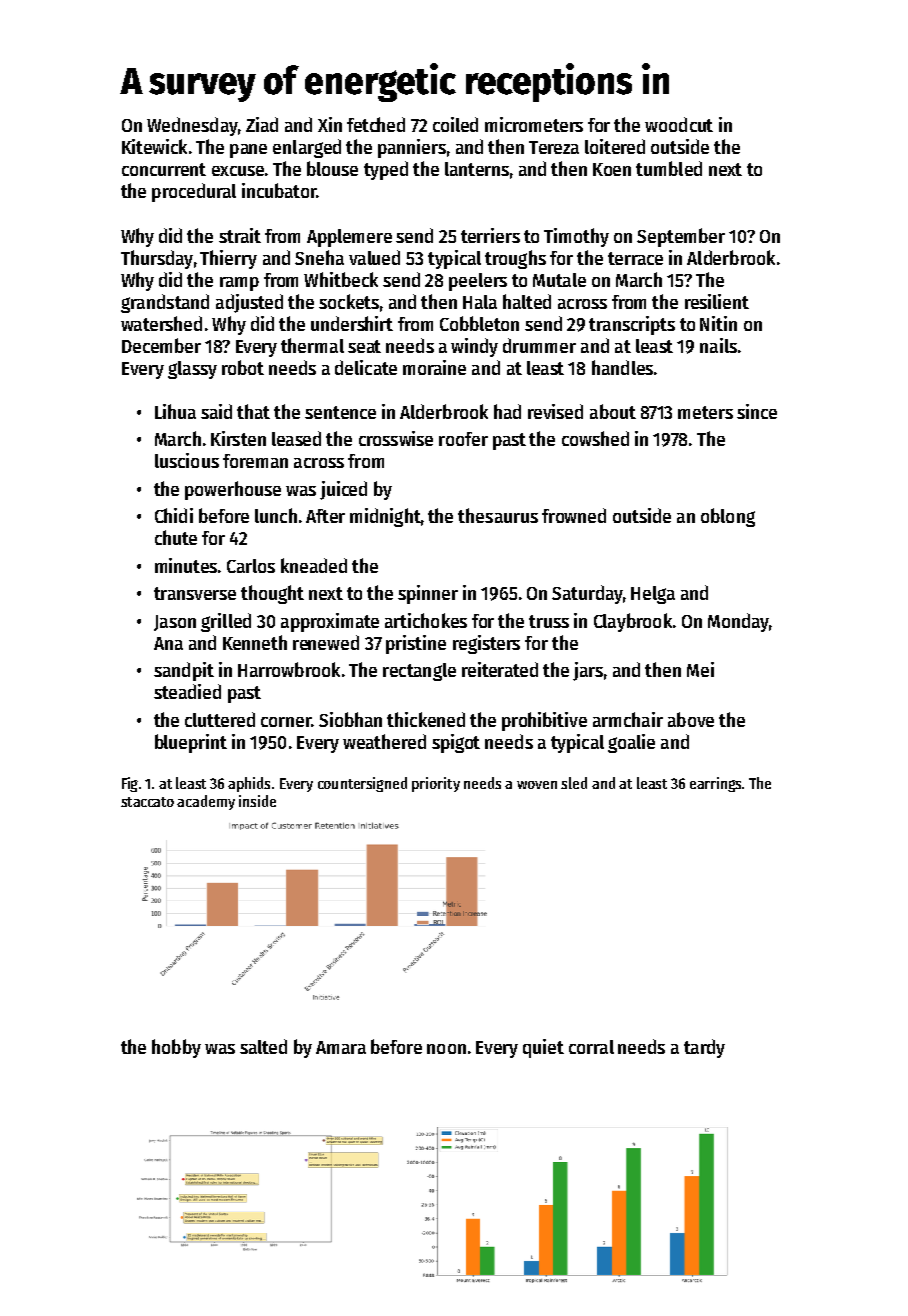  I want to click on thesaurus, so click(498, 515).
